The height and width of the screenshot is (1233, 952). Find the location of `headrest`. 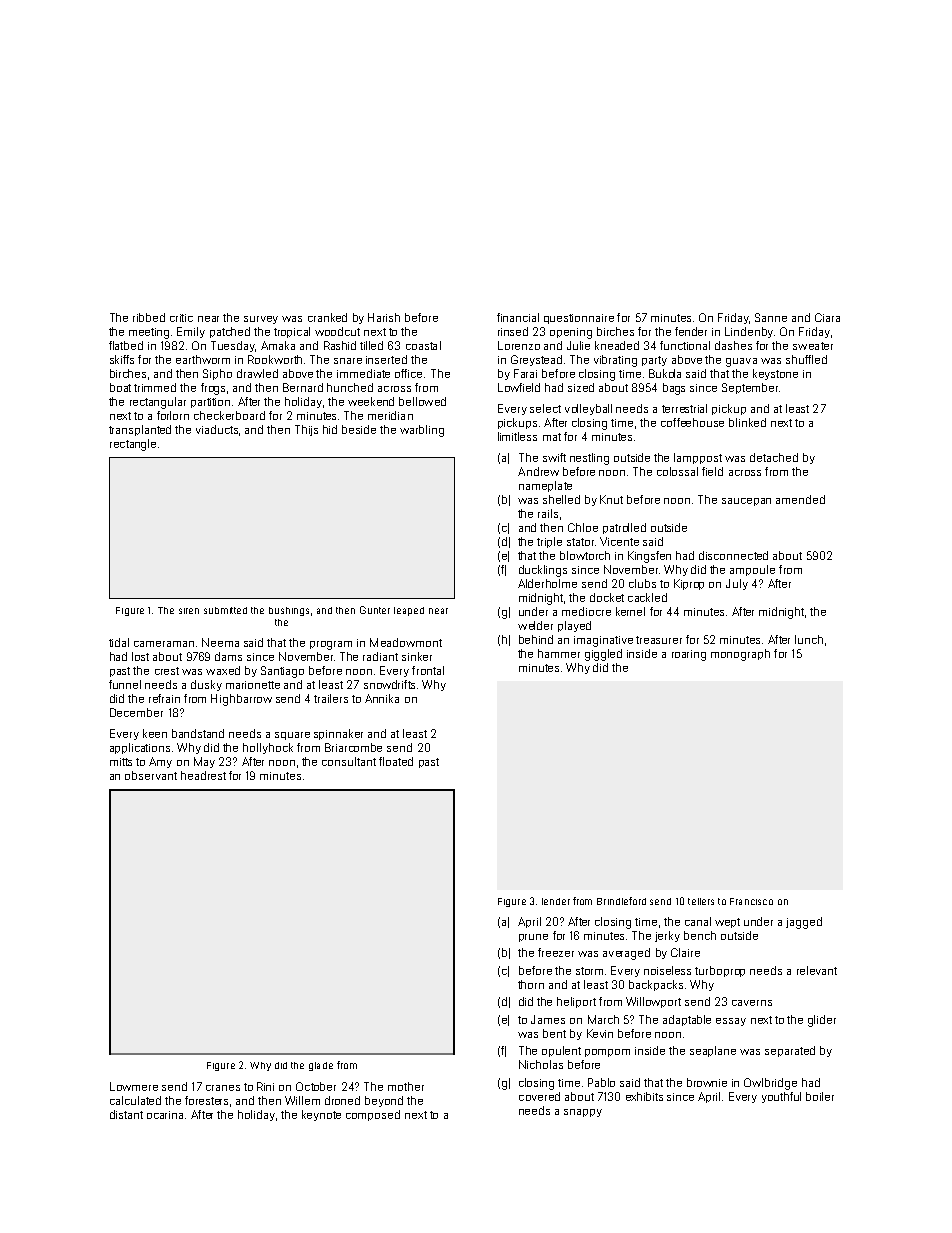

headrest is located at coordinates (203, 775).
